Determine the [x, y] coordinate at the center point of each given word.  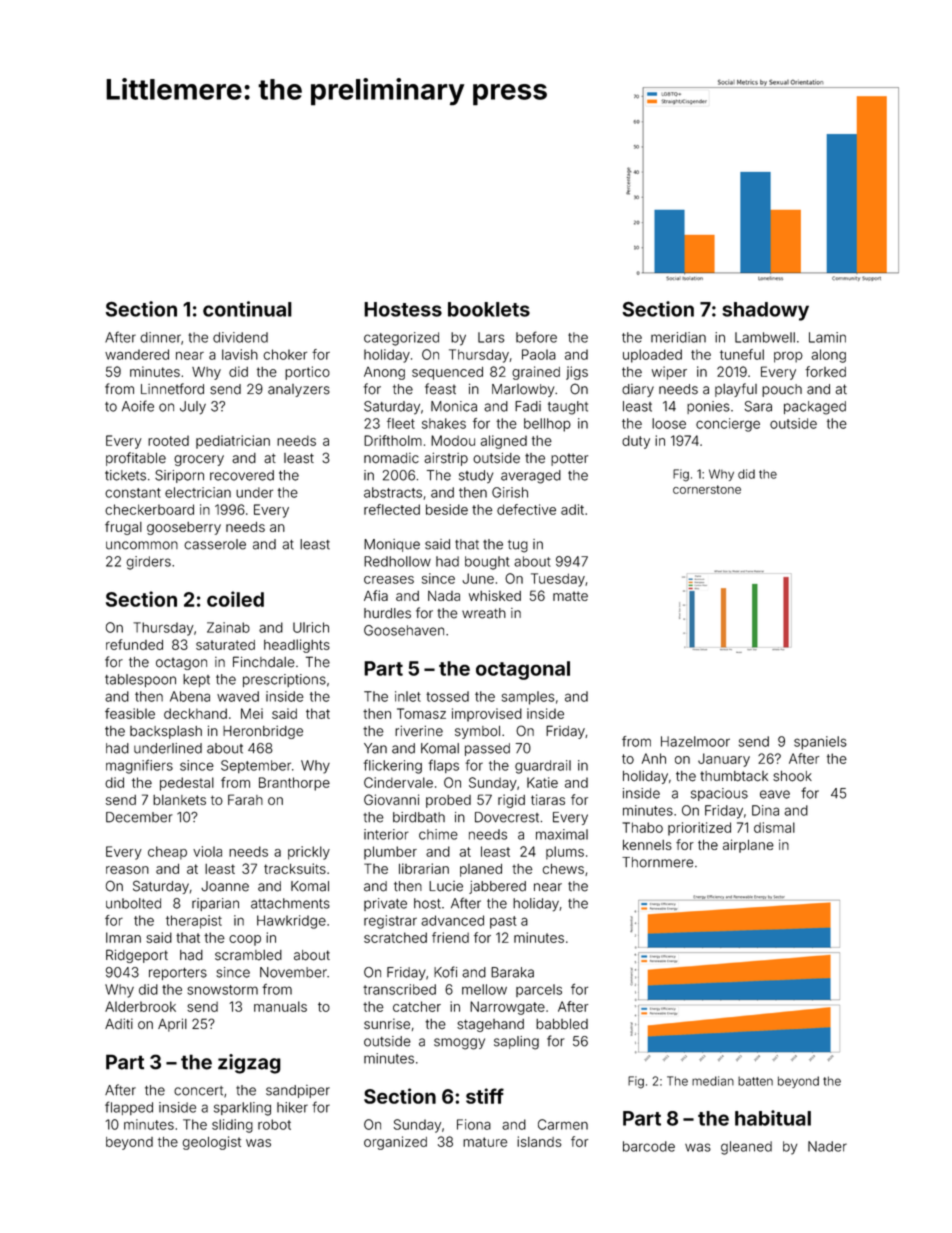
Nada [444, 596]
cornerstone [707, 489]
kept [196, 680]
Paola [539, 354]
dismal [774, 827]
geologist [212, 1143]
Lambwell [765, 337]
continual [247, 309]
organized [395, 1143]
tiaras [548, 799]
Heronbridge [263, 732]
